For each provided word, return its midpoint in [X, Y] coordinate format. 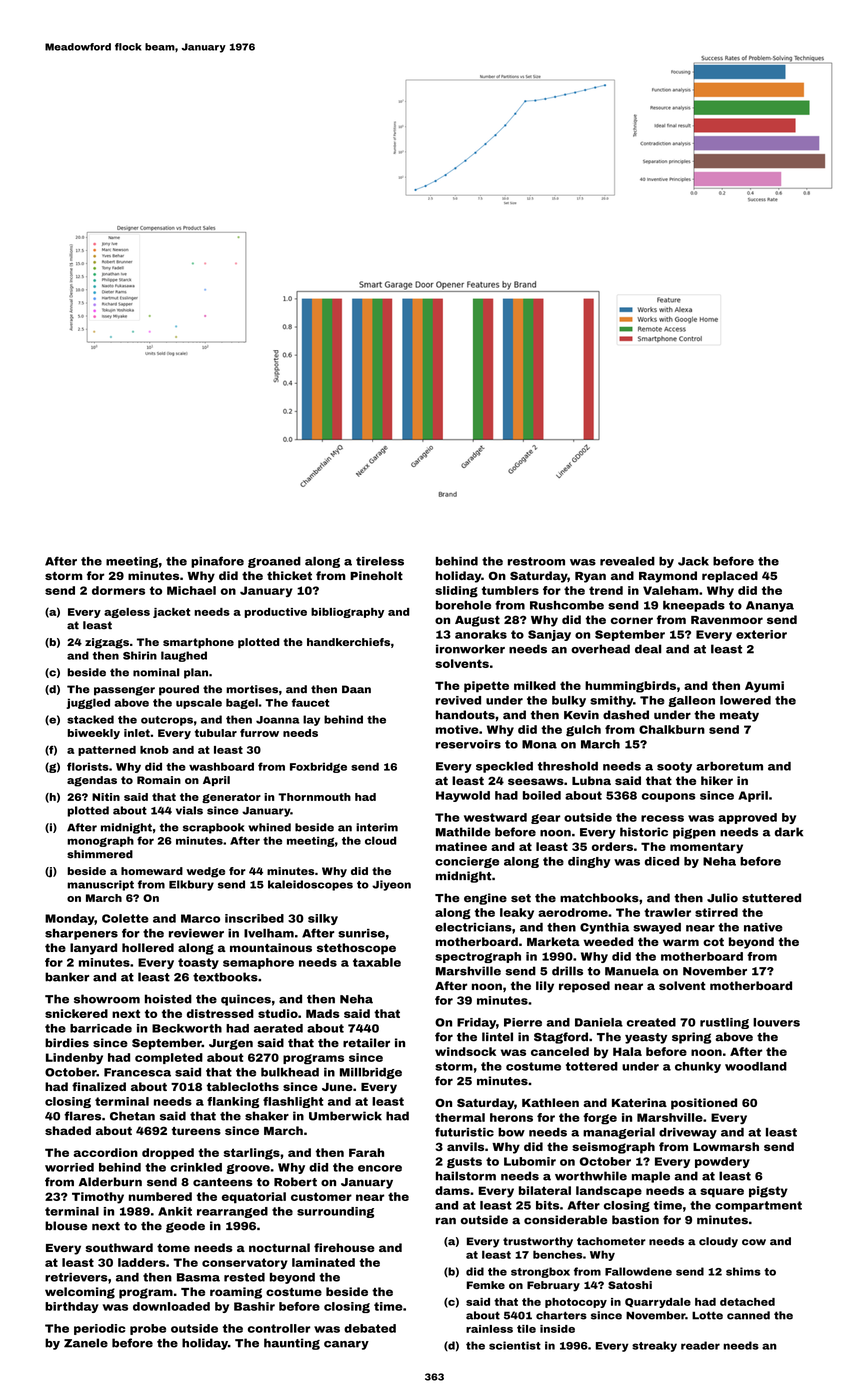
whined [269, 827]
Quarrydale [658, 1303]
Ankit [175, 1211]
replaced [730, 577]
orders [612, 846]
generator [231, 798]
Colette [125, 918]
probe [148, 1329]
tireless [380, 561]
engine [485, 899]
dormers [118, 590]
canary [346, 1345]
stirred [716, 912]
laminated [323, 1262]
